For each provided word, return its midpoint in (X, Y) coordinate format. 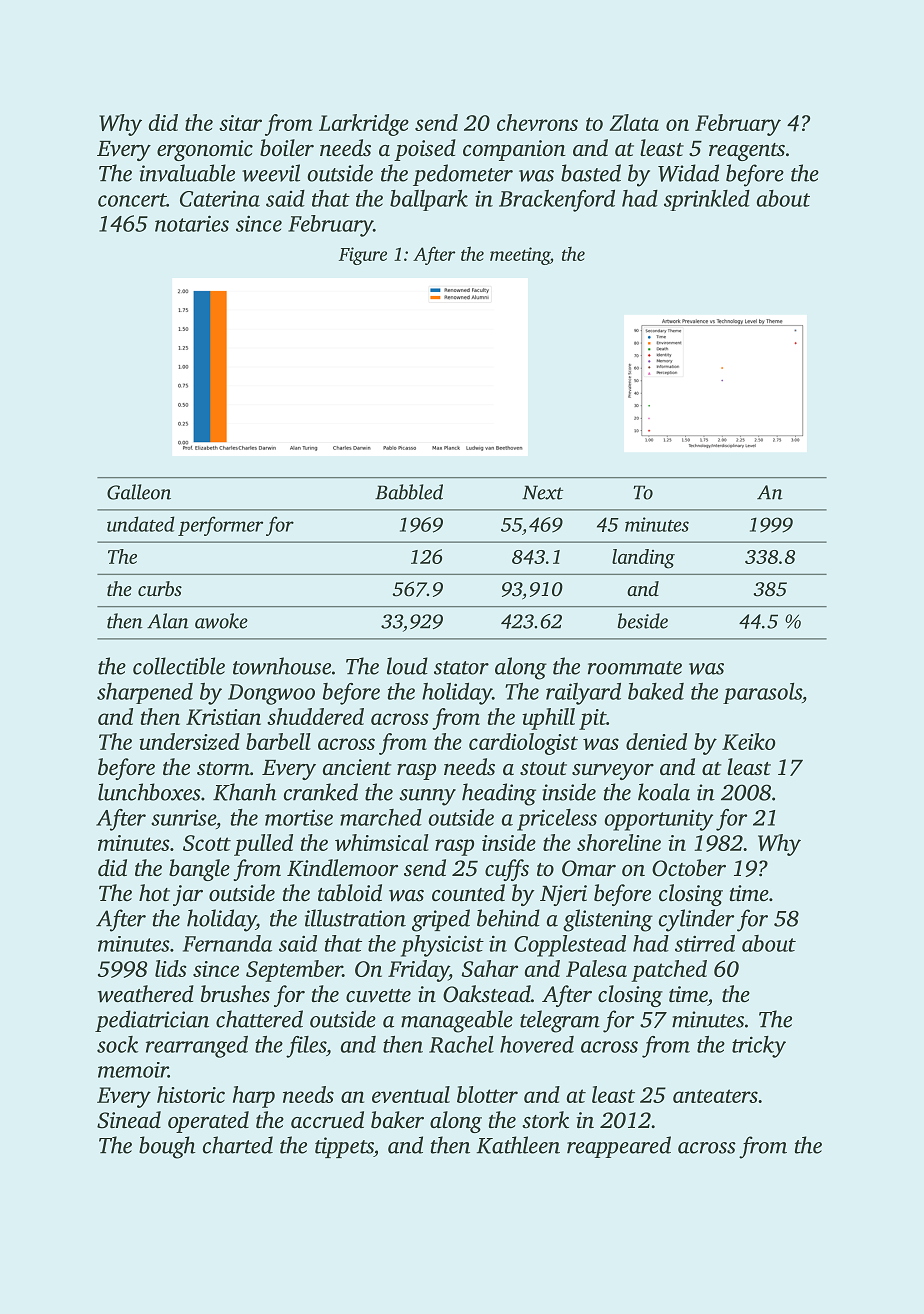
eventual (411, 1094)
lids (170, 968)
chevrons (537, 122)
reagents (747, 152)
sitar (240, 123)
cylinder (696, 920)
